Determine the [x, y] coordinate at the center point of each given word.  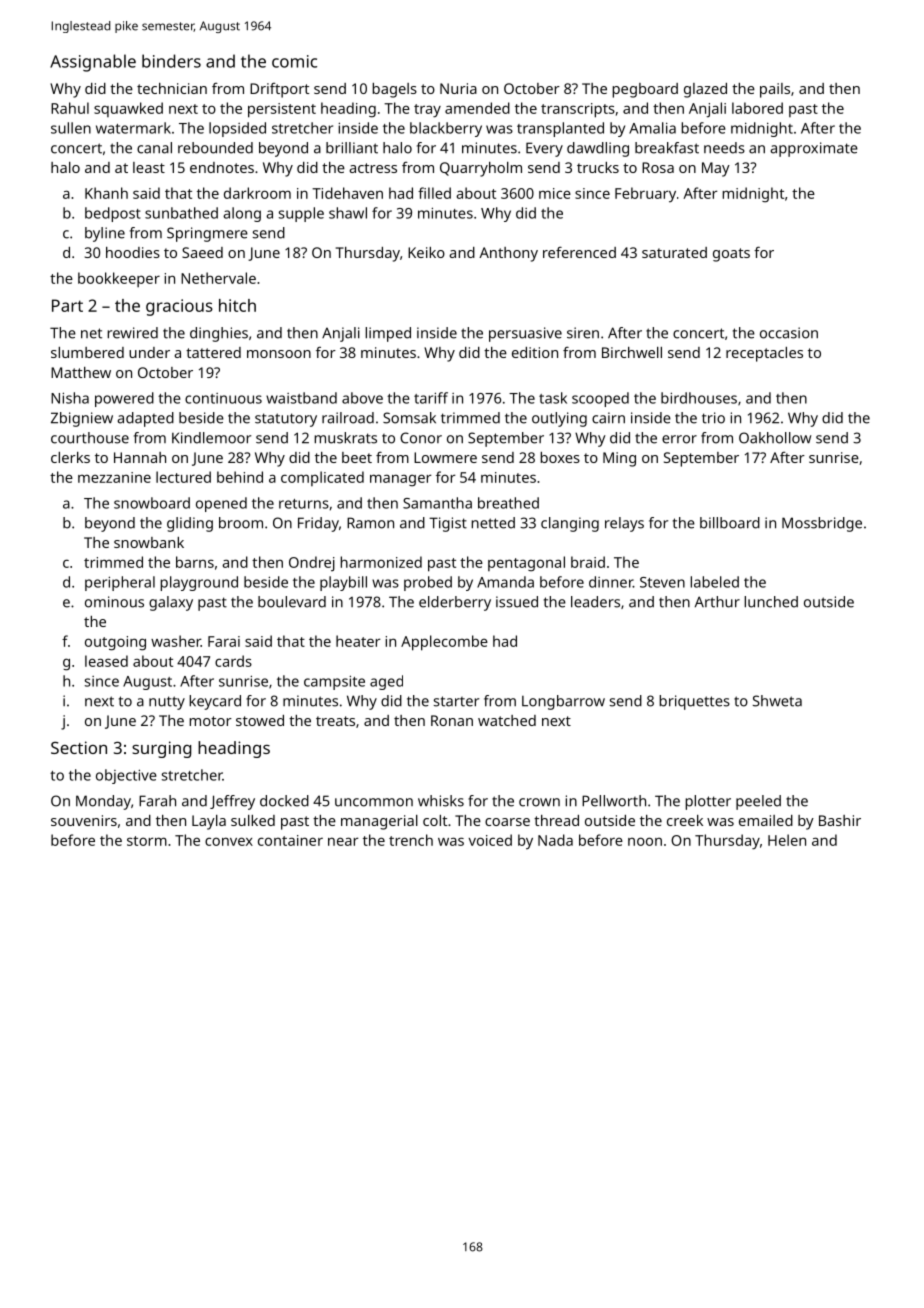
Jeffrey [232, 802]
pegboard [645, 90]
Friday [318, 524]
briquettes [694, 702]
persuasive [525, 334]
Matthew [81, 372]
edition [535, 352]
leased [106, 661]
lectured [183, 477]
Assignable [93, 63]
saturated [674, 252]
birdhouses [699, 398]
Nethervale [218, 278]
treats [335, 721]
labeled [714, 582]
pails [775, 90]
